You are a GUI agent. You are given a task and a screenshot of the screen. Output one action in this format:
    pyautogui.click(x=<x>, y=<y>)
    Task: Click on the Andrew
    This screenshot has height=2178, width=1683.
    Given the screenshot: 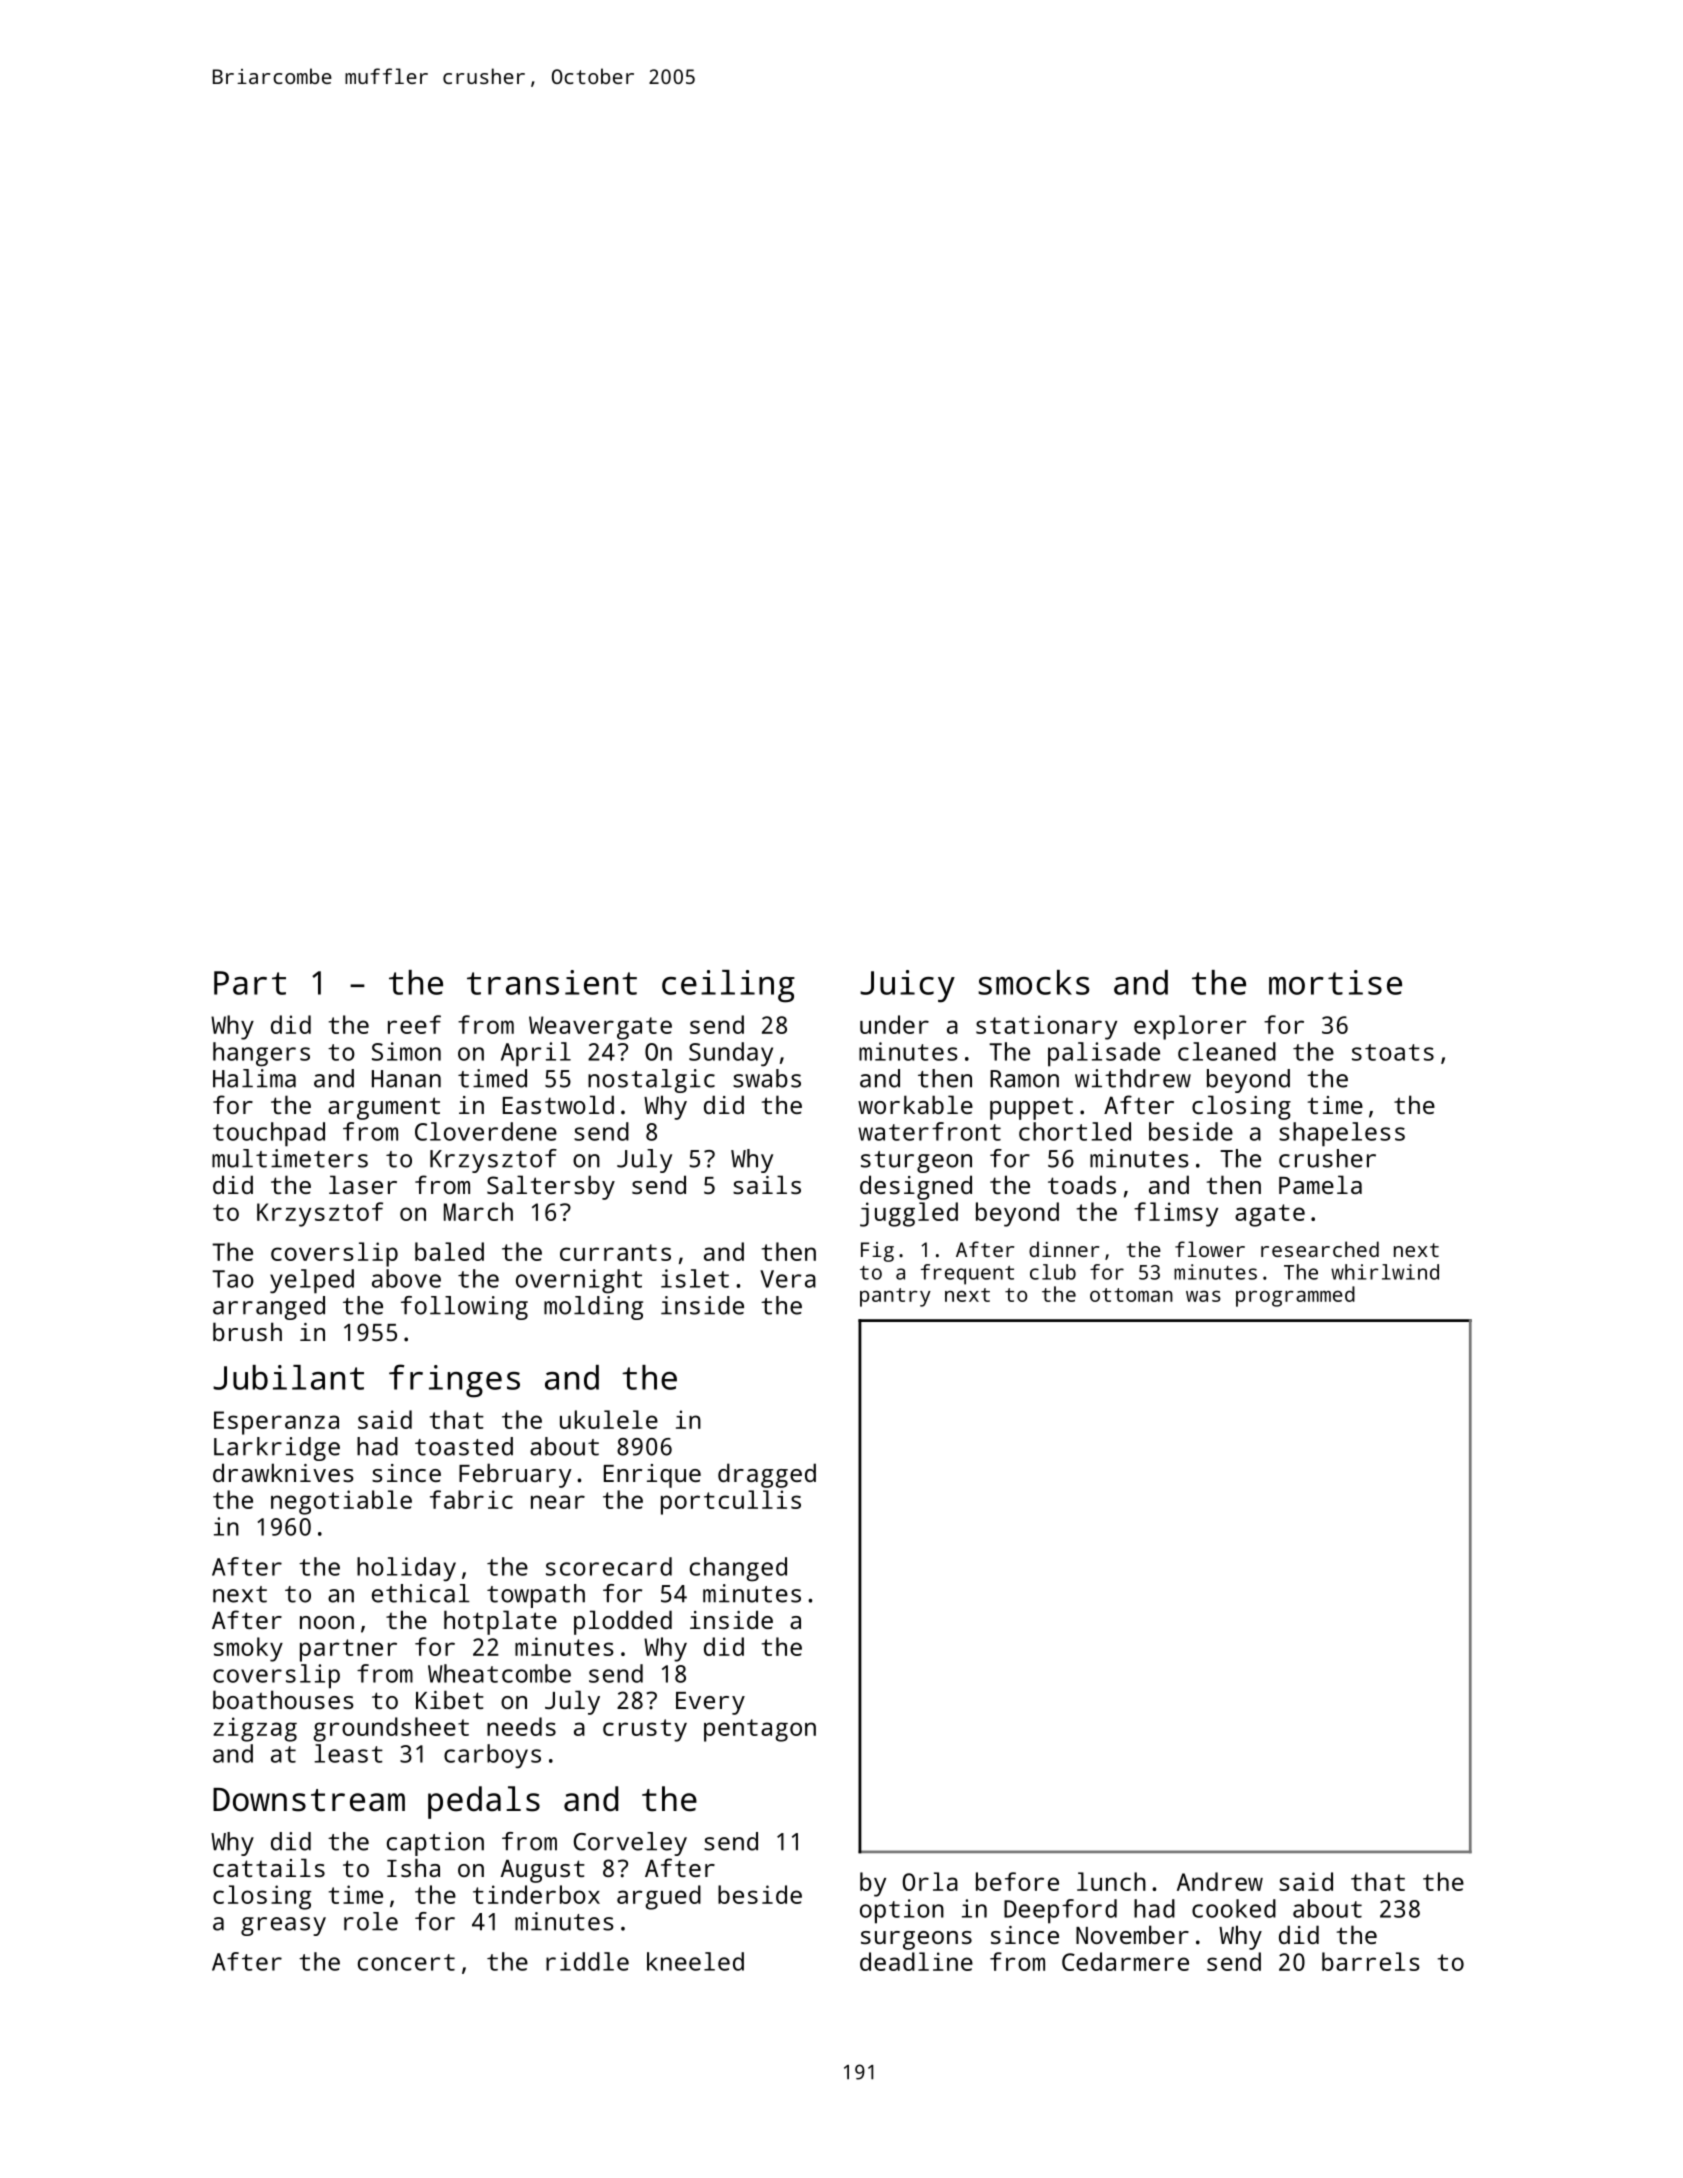 What is the action you would take?
    pyautogui.click(x=1220, y=1881)
